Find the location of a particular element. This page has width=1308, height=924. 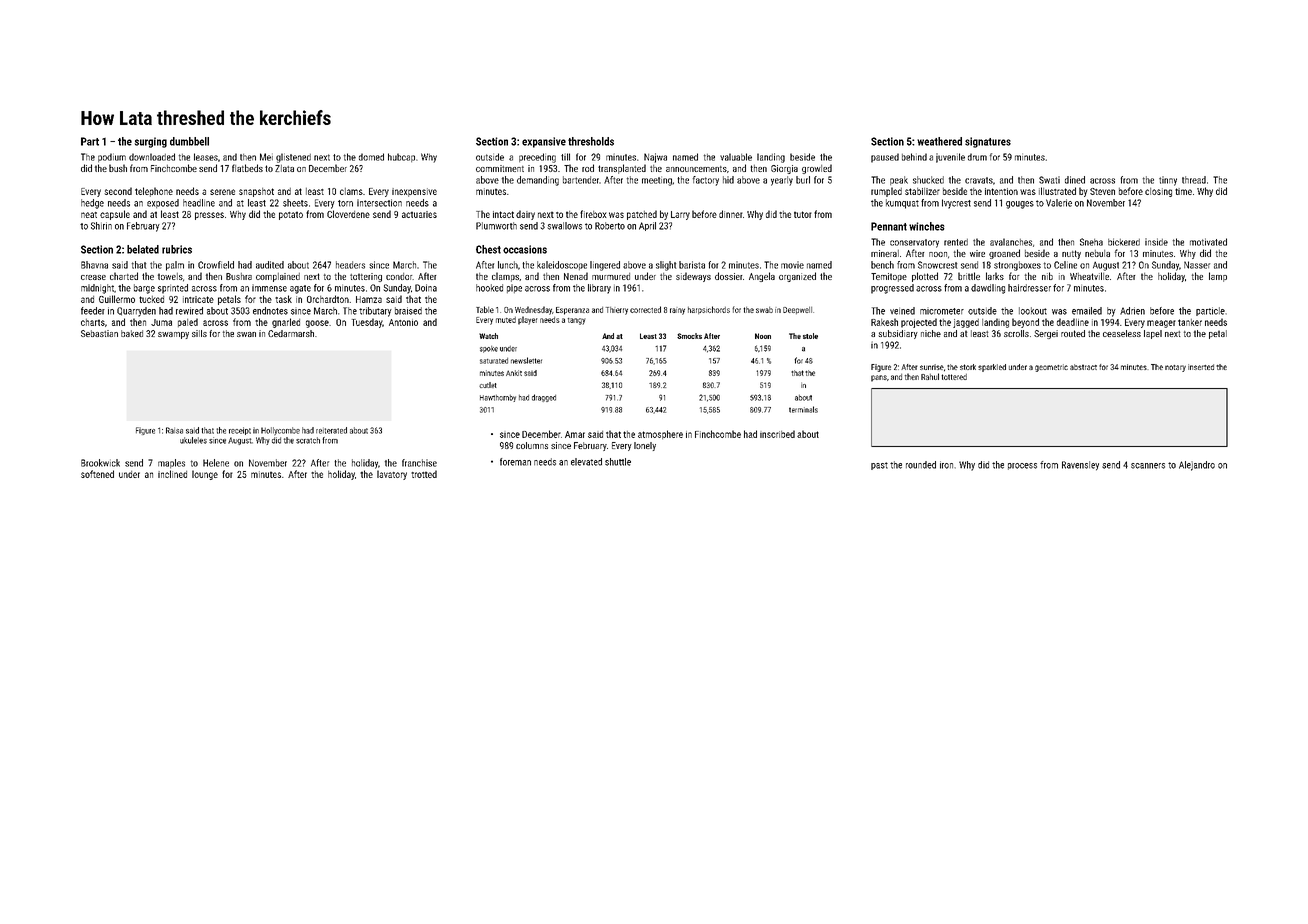

lavatory is located at coordinates (392, 475).
